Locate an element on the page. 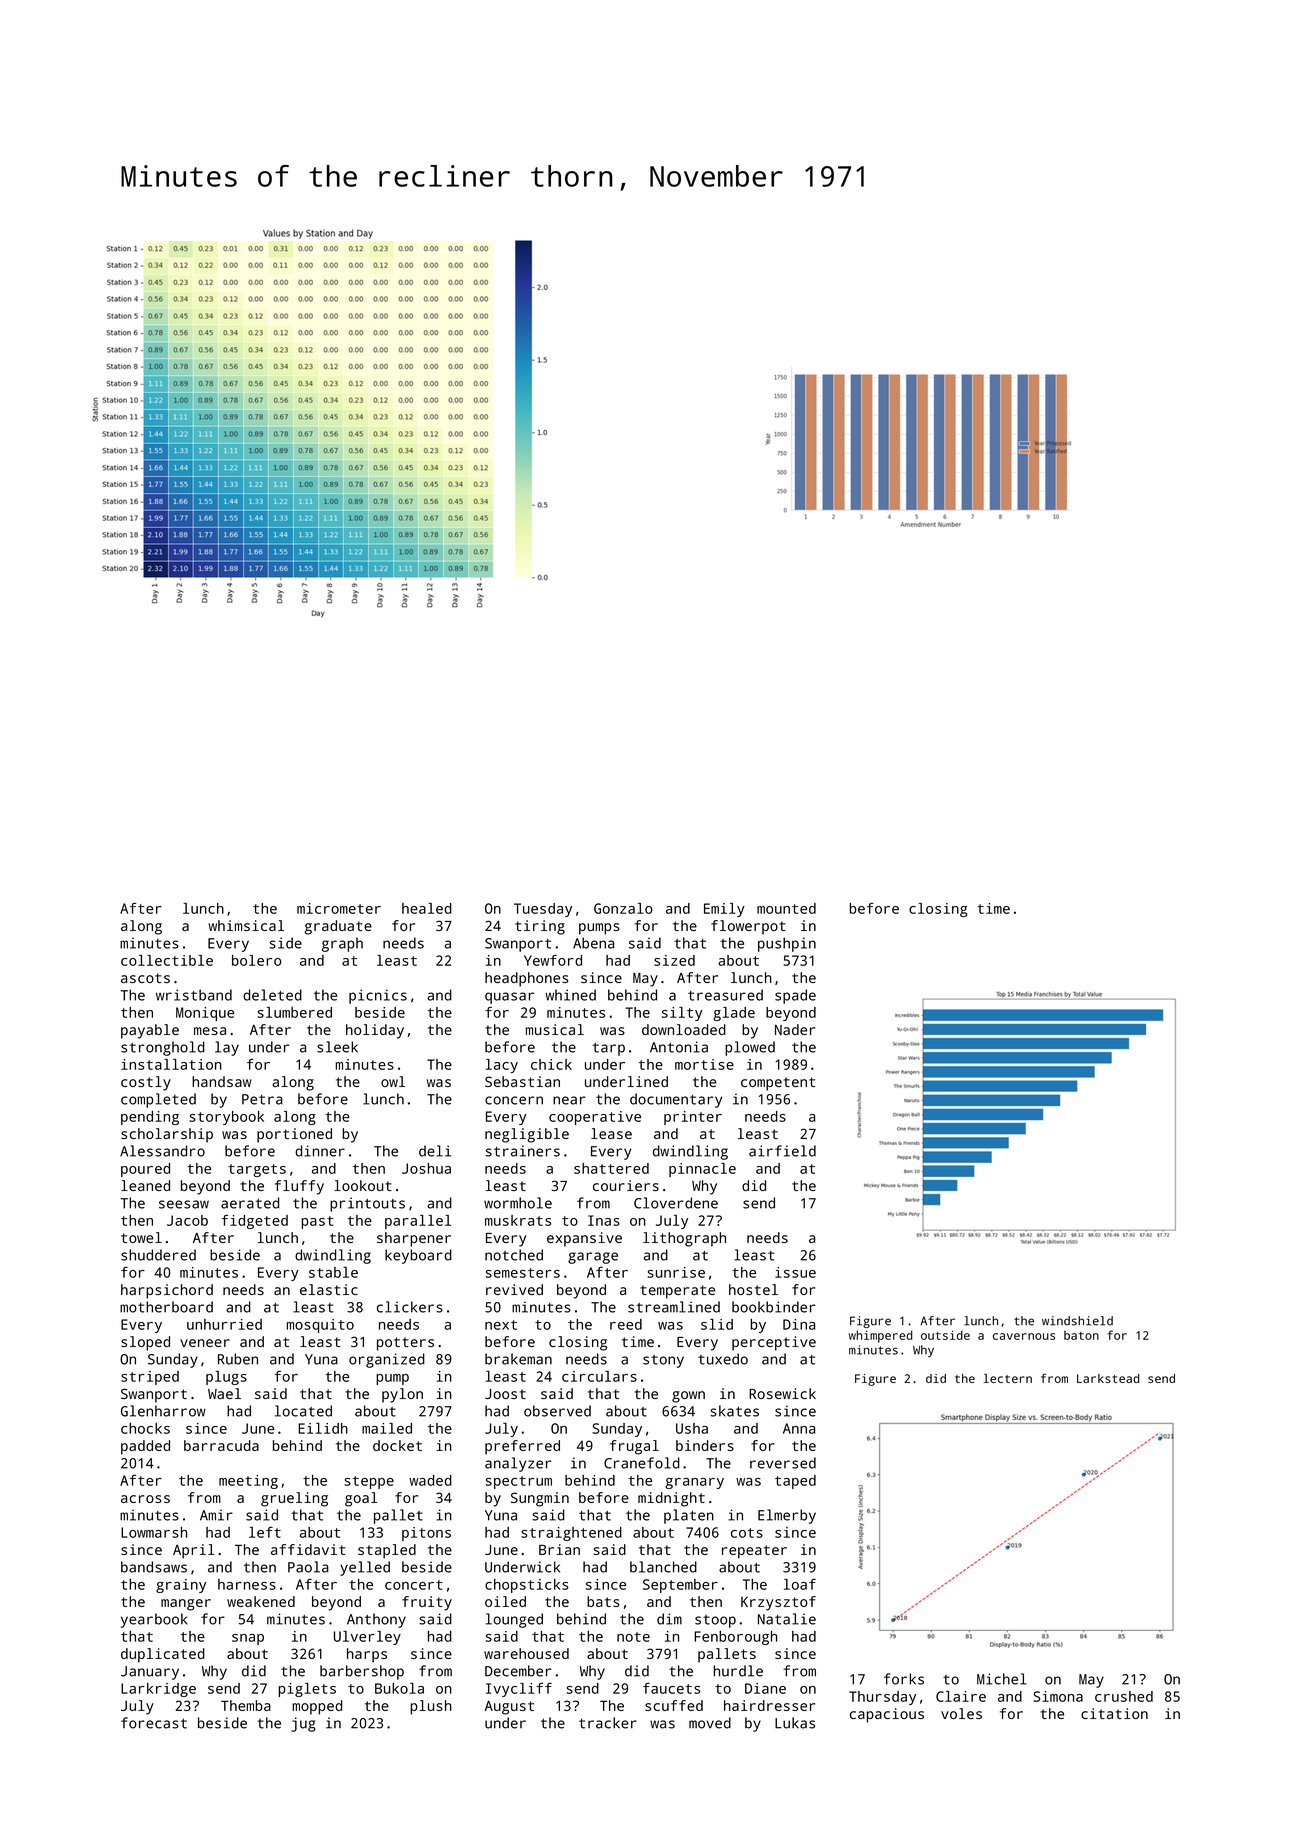 Image resolution: width=1301 pixels, height=1840 pixels. chopsticks is located at coordinates (527, 1586).
